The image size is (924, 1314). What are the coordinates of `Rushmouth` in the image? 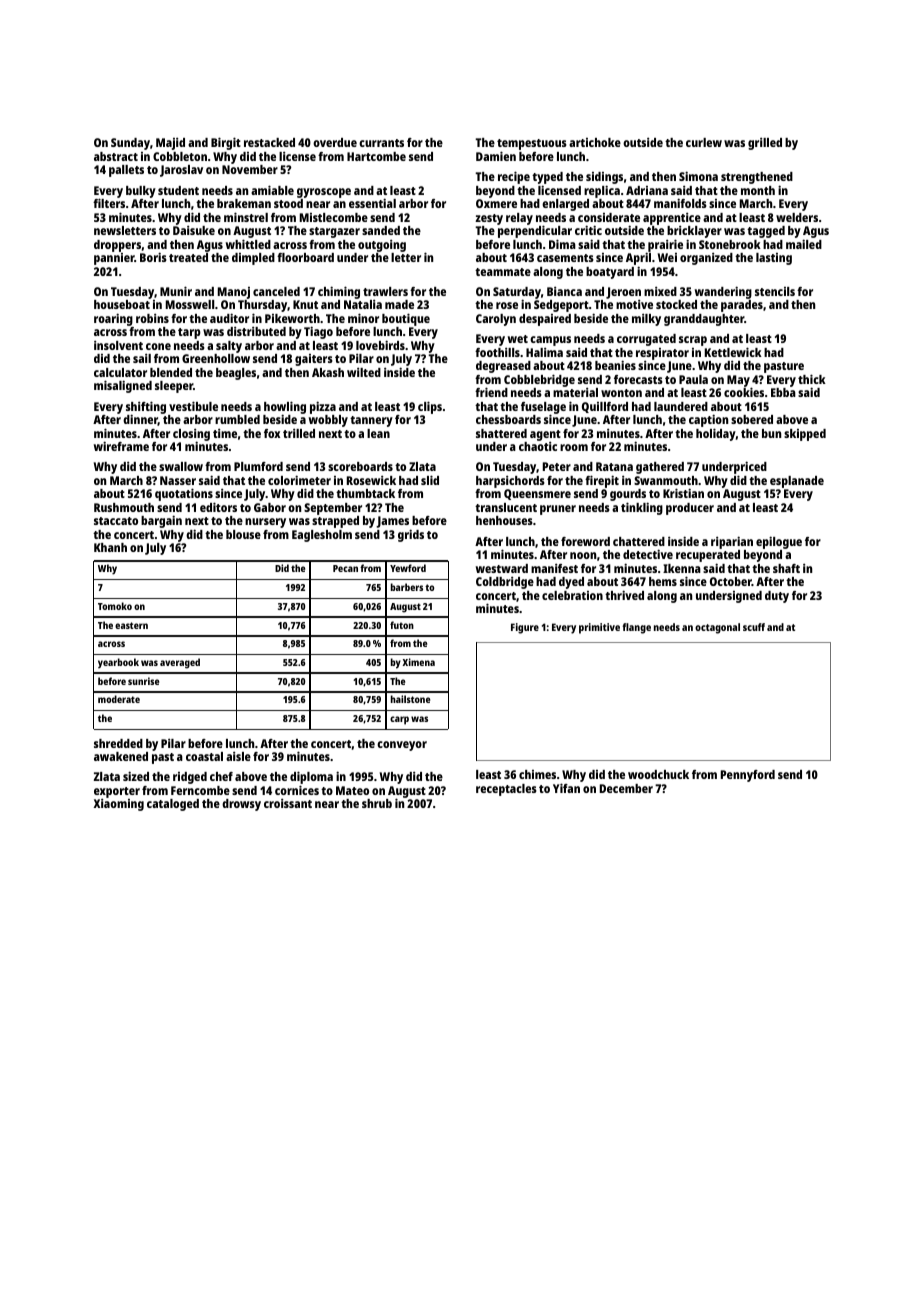 It's located at (124, 507).
